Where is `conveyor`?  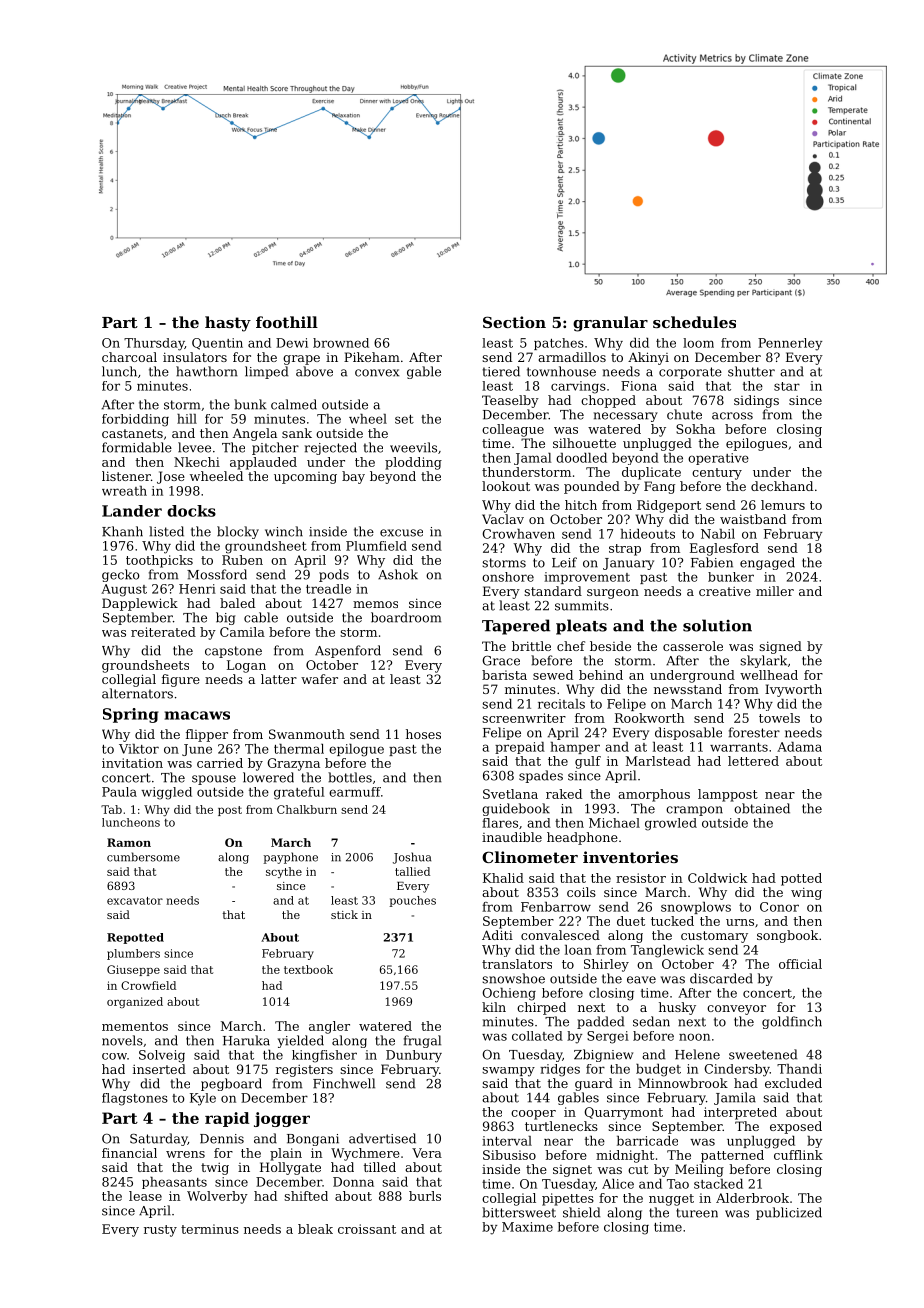 conveyor is located at coordinates (736, 1010).
